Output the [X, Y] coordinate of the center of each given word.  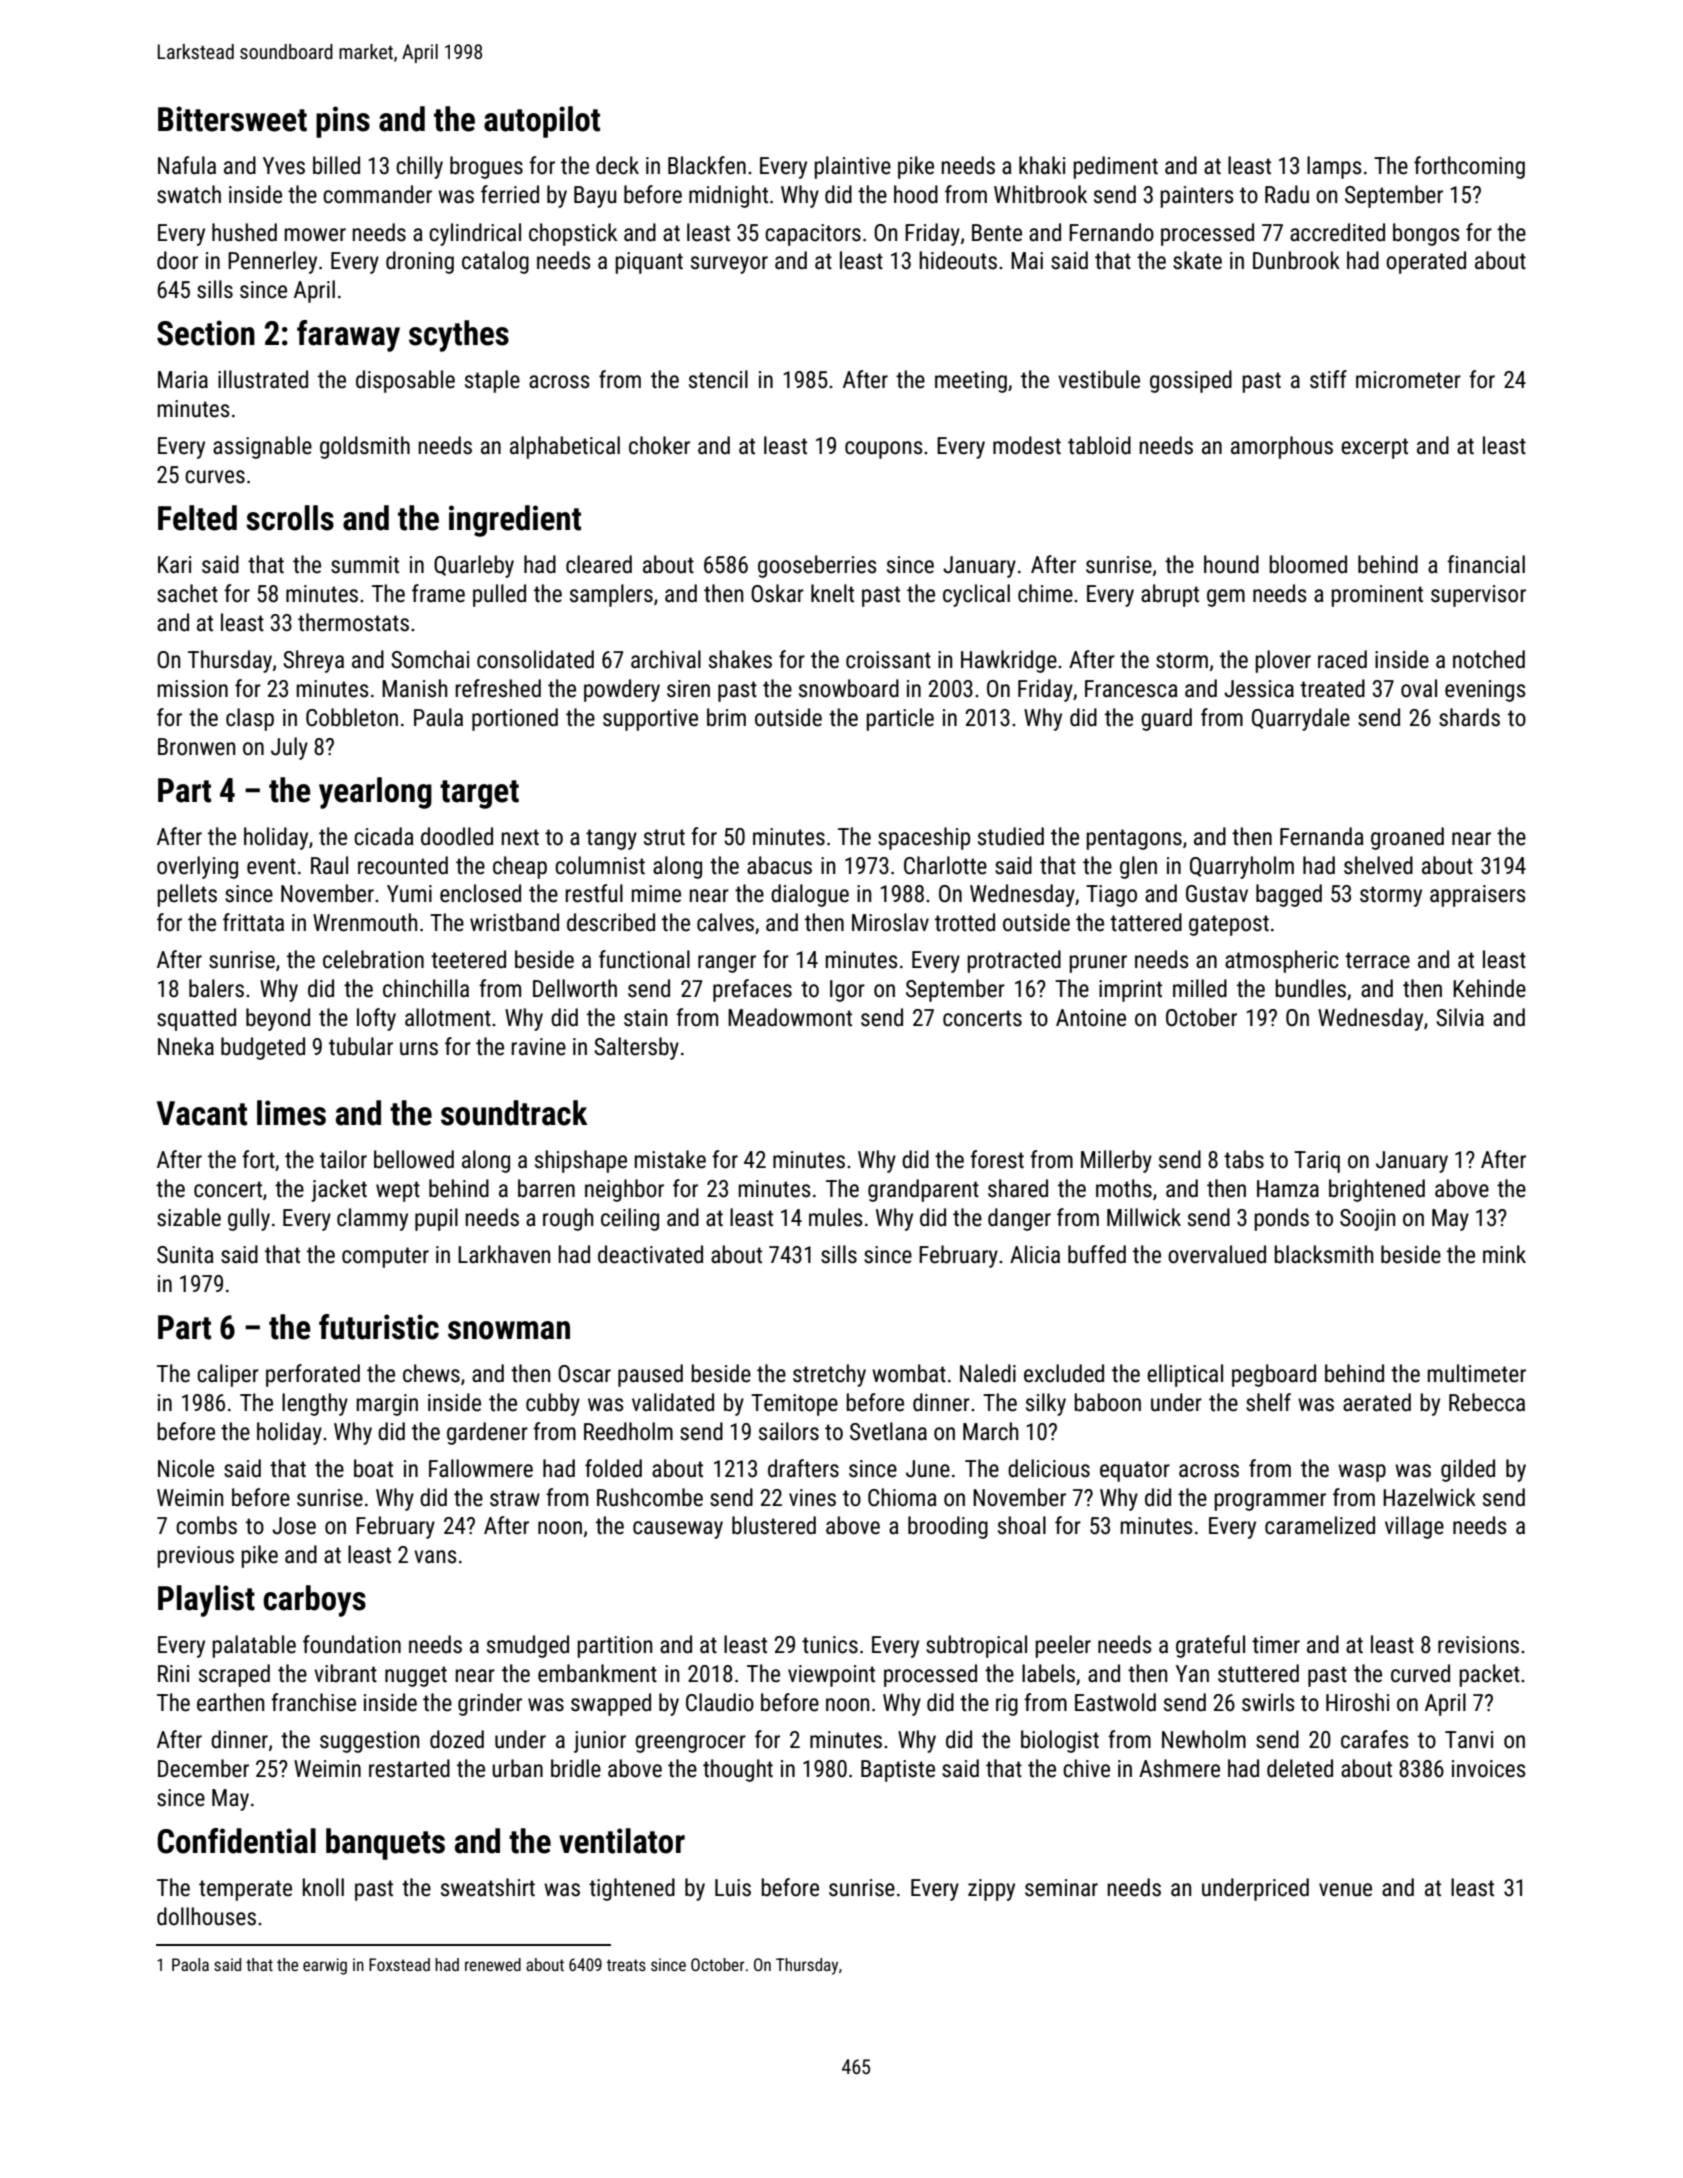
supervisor [1478, 596]
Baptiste [898, 1771]
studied [1011, 836]
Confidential [236, 1841]
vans [435, 1557]
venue [1345, 1890]
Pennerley [272, 262]
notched [1489, 659]
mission [193, 689]
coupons [884, 450]
